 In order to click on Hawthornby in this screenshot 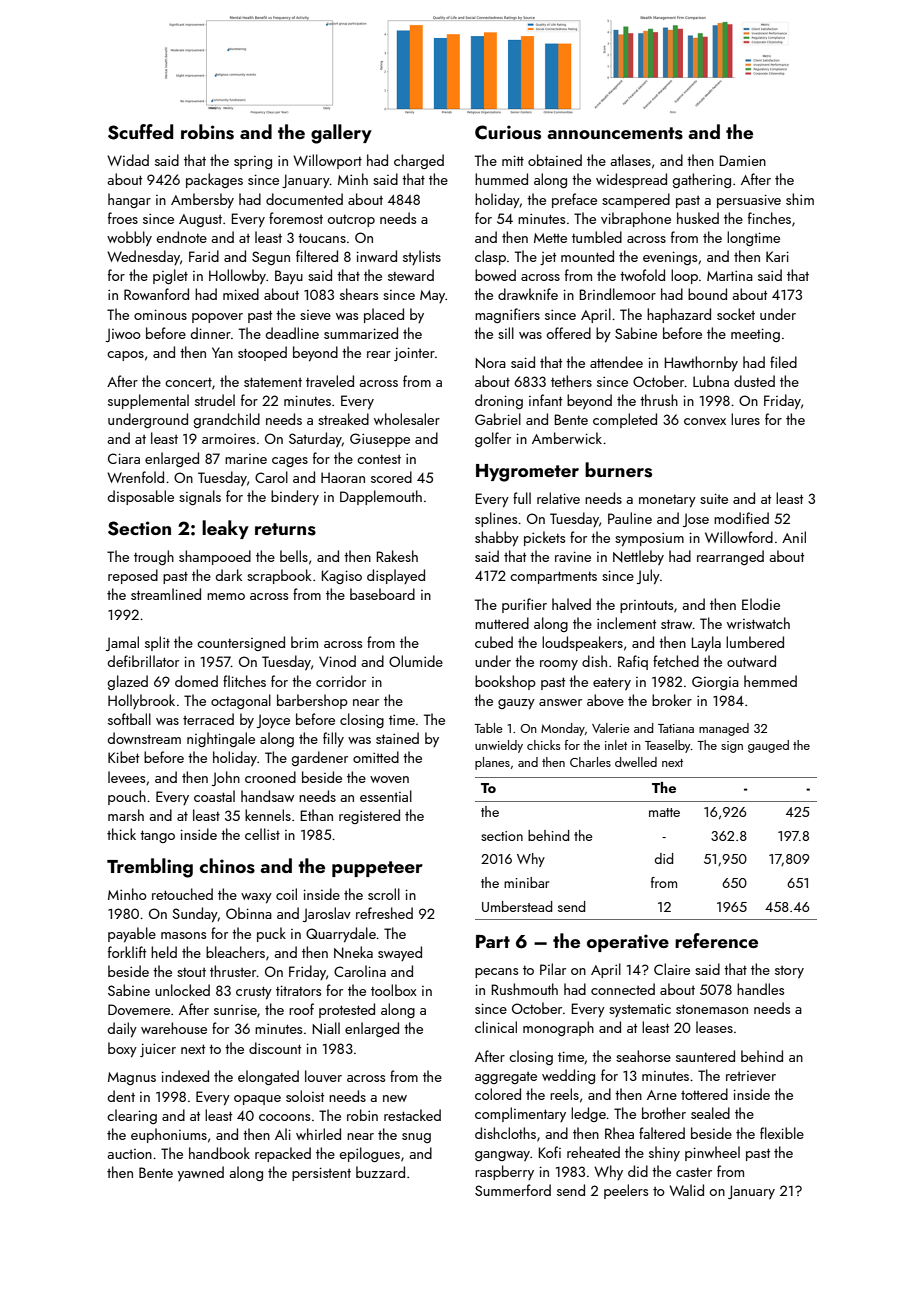, I will do `click(701, 363)`.
